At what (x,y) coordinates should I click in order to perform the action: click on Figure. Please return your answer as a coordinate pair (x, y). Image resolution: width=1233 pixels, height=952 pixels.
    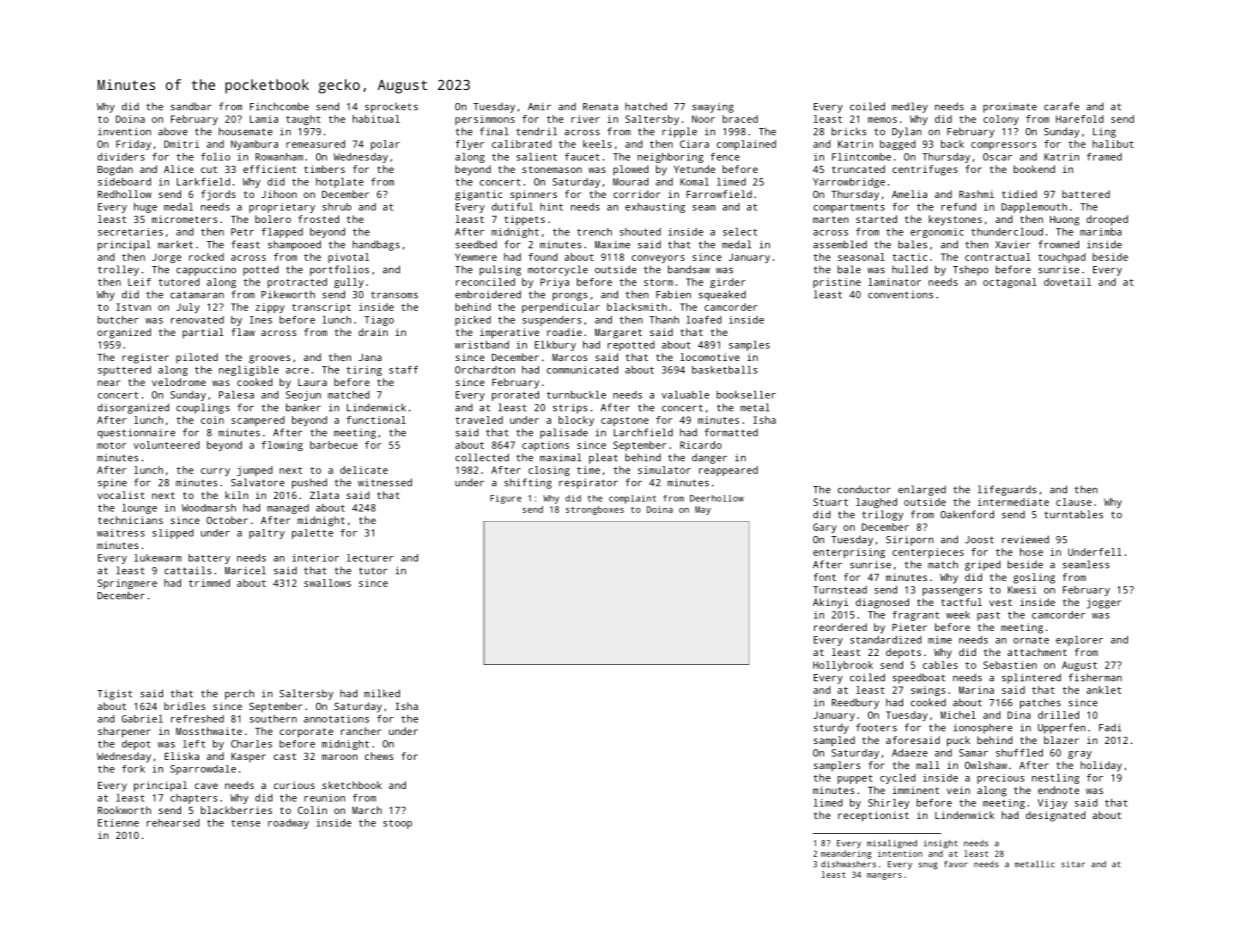
    Looking at the image, I should click on (506, 499).
